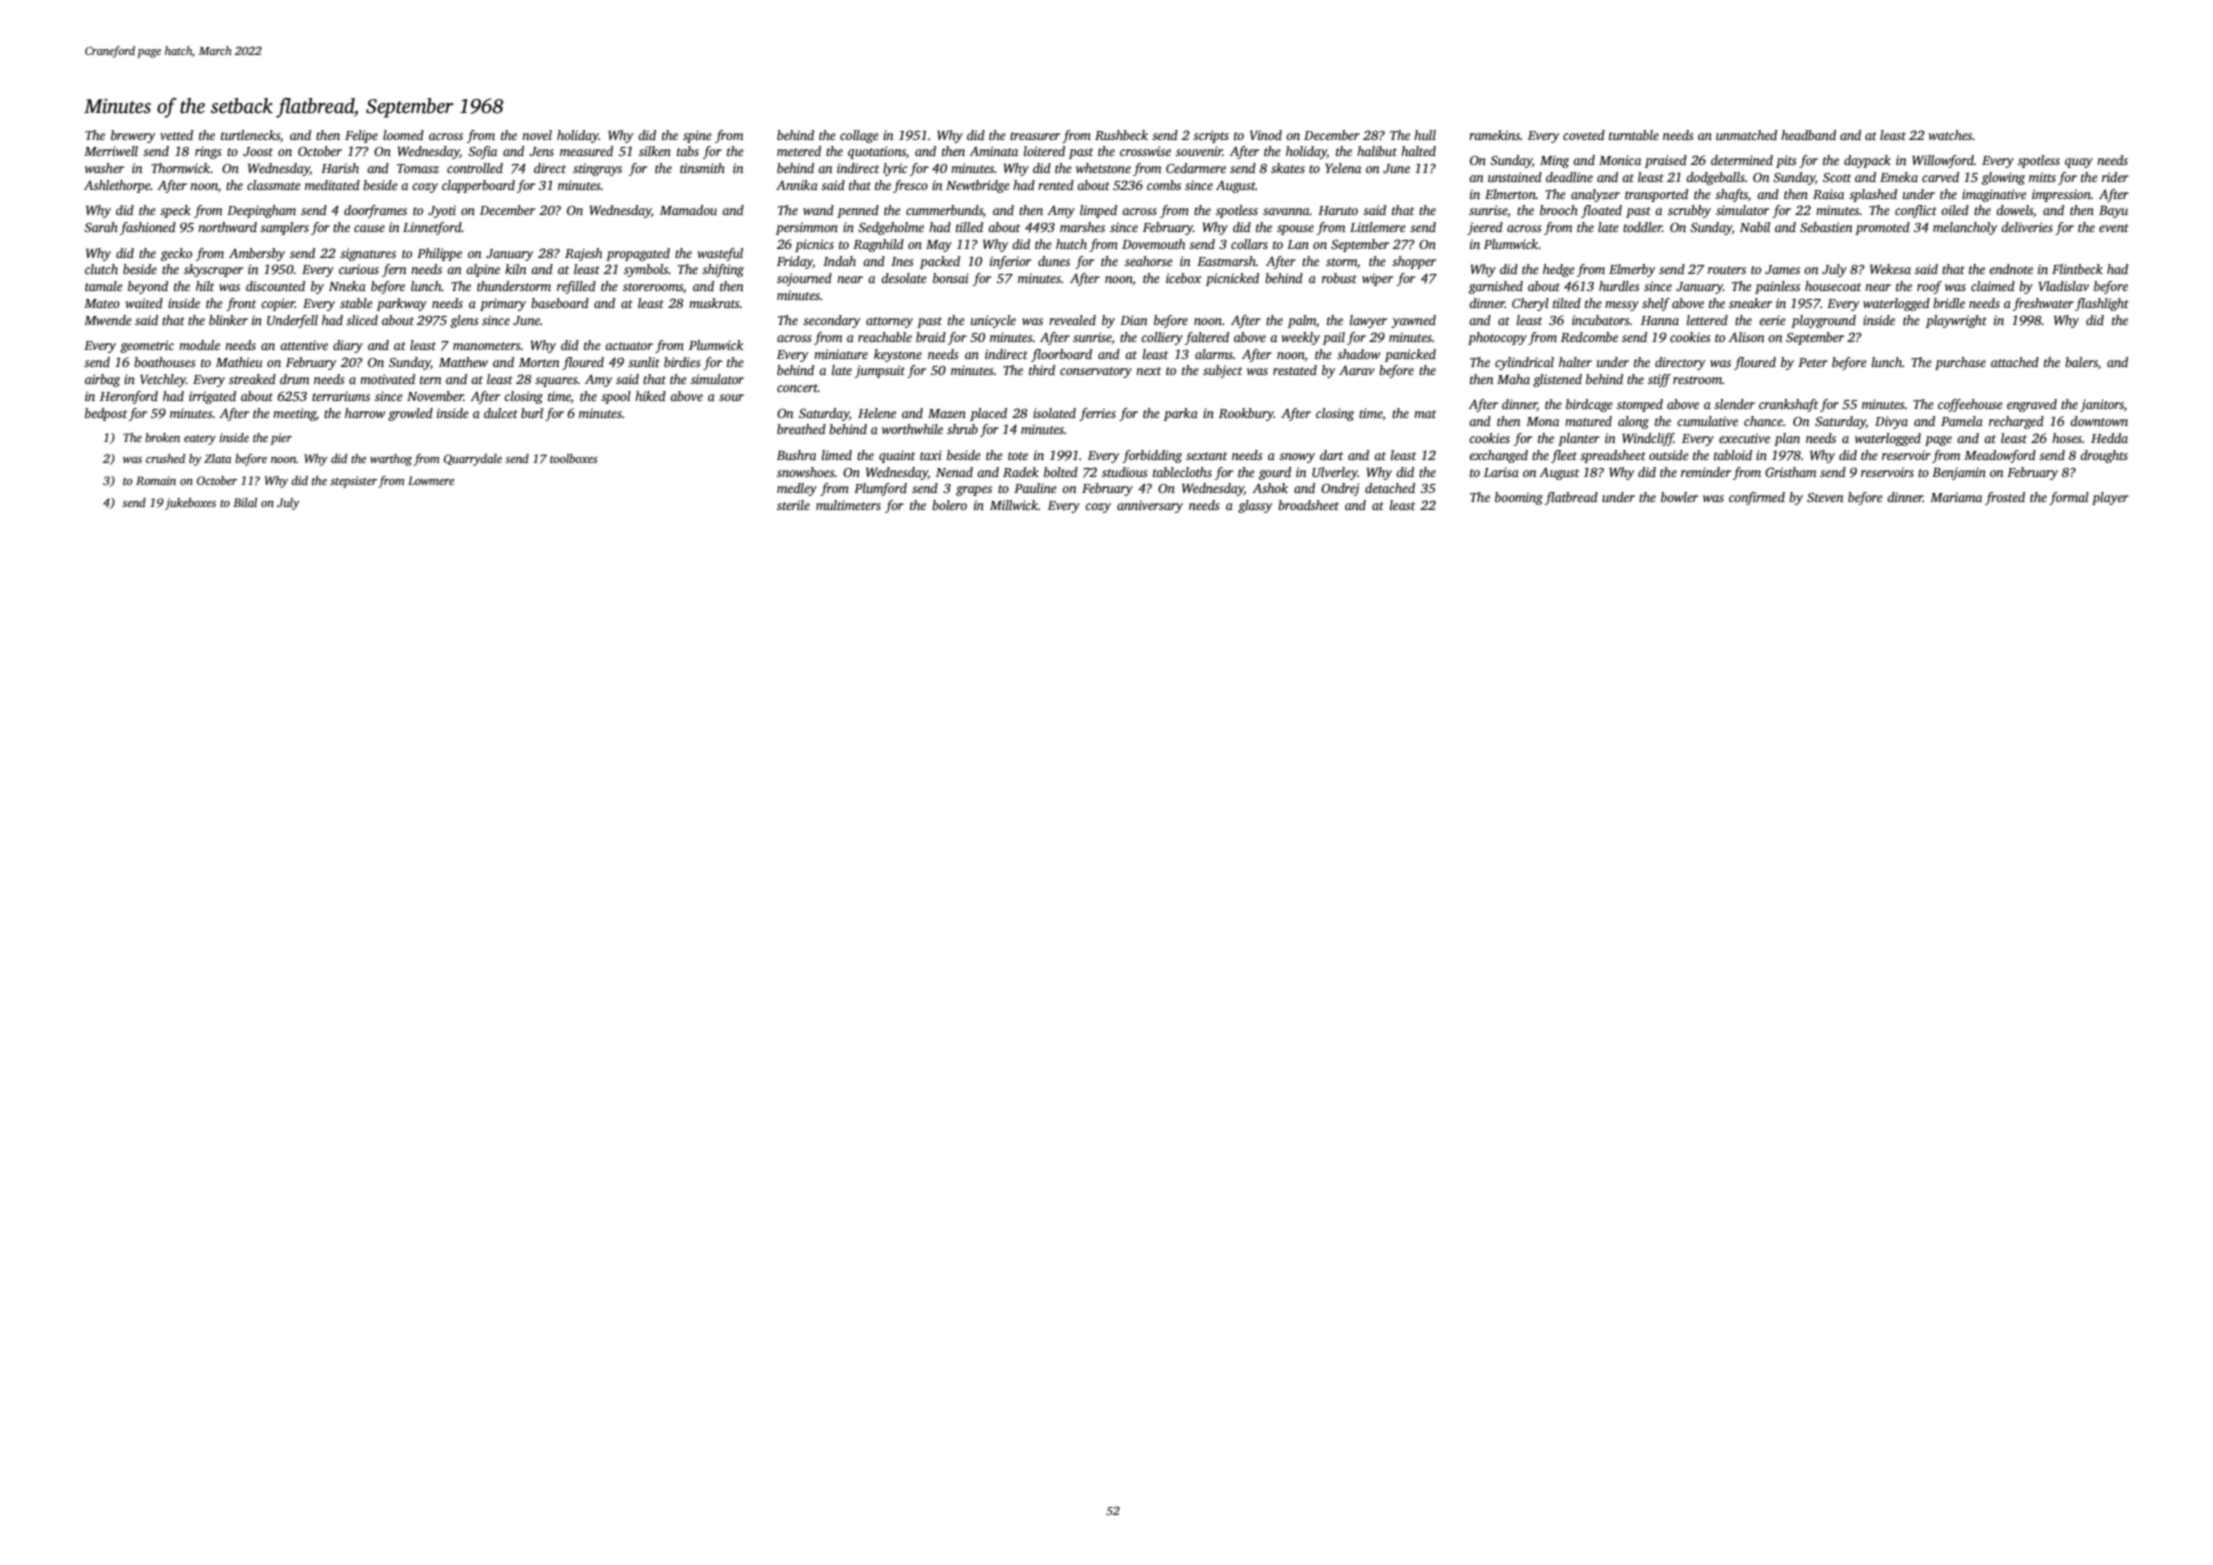 The image size is (2213, 1565). What do you see at coordinates (1575, 362) in the screenshot?
I see `halter` at bounding box center [1575, 362].
